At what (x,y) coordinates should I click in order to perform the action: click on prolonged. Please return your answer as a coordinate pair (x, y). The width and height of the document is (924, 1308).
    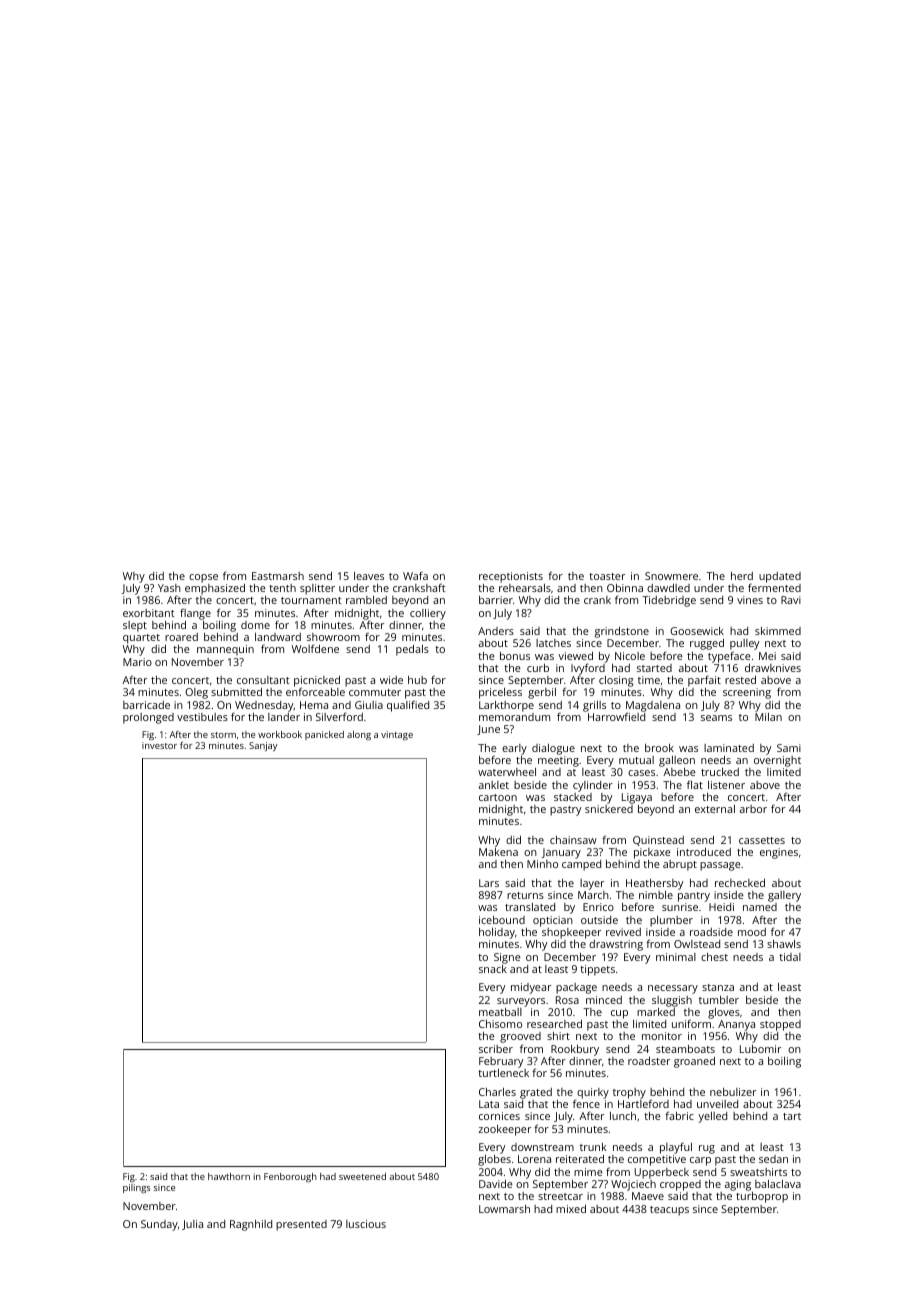
    Looking at the image, I should click on (148, 718).
